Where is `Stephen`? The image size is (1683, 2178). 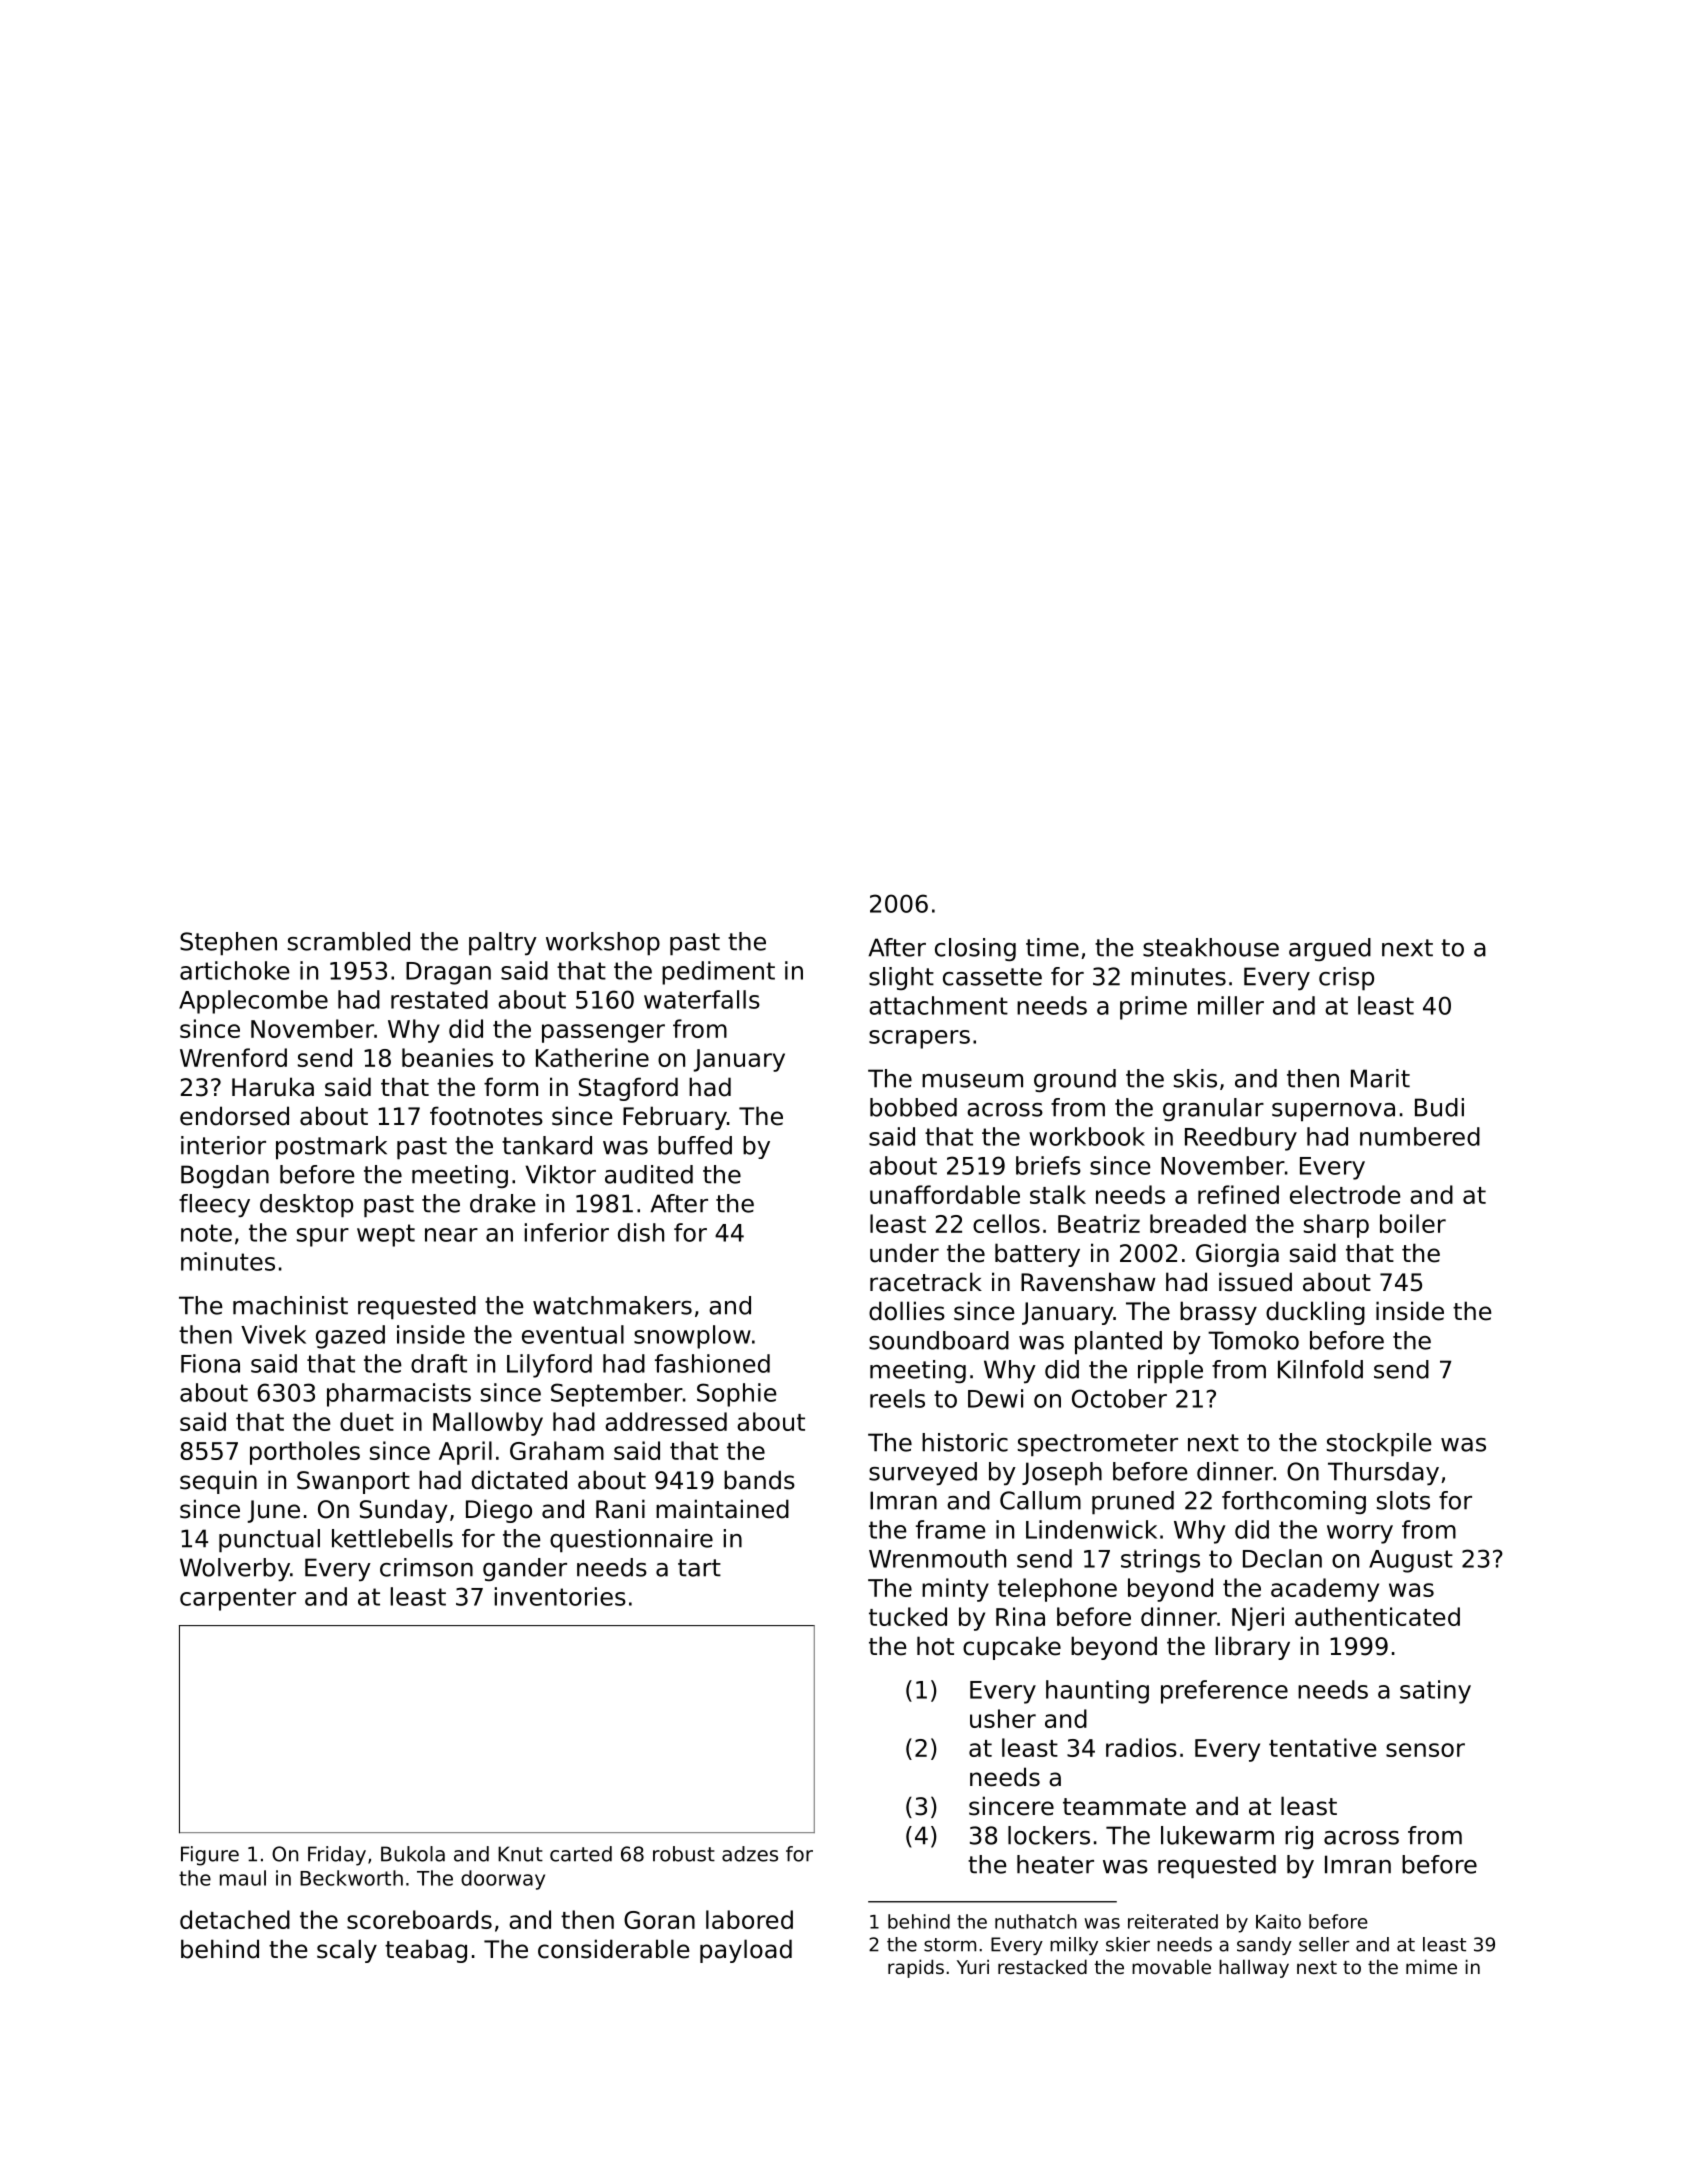 Stephen is located at coordinates (228, 944).
